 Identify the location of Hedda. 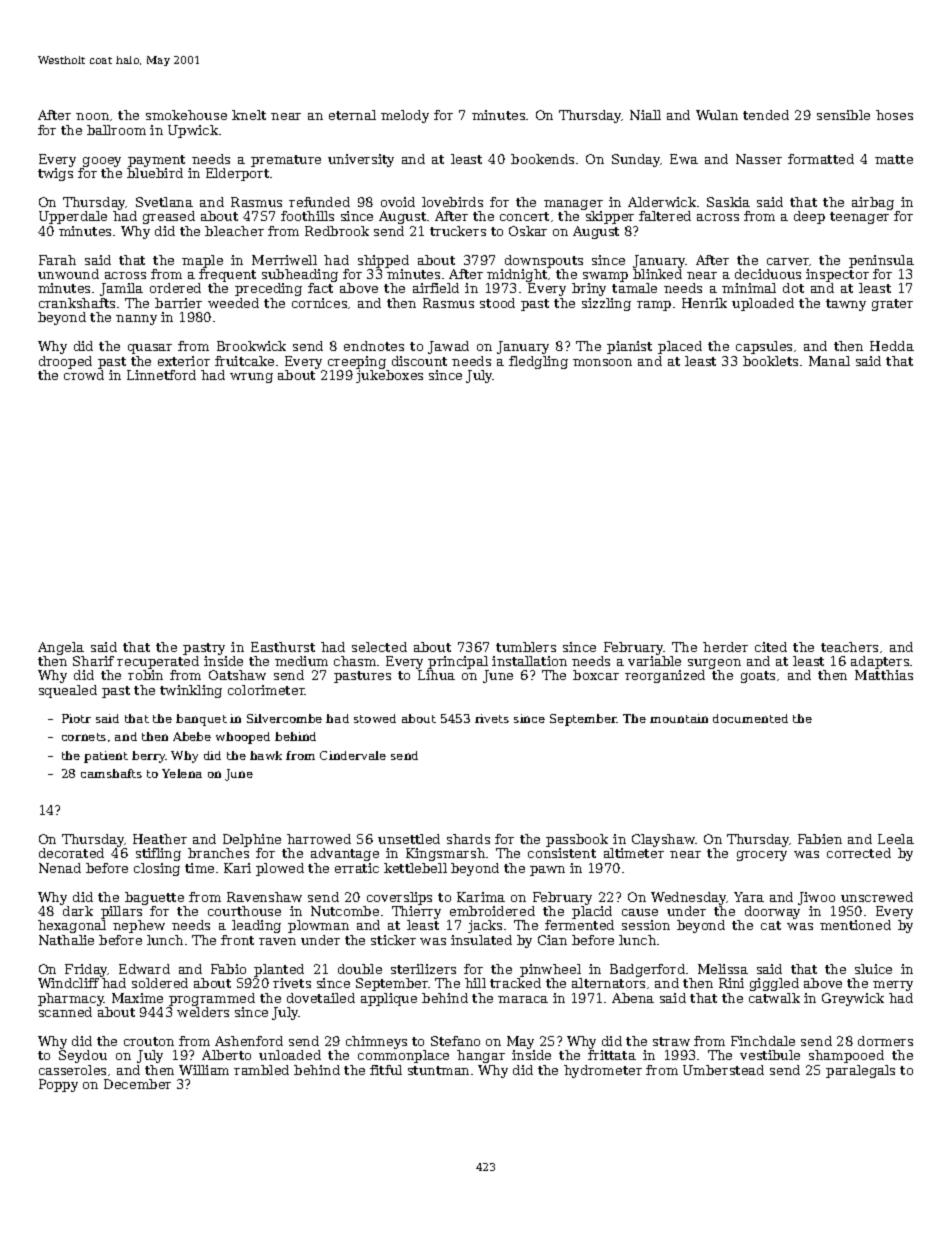
(892, 346).
